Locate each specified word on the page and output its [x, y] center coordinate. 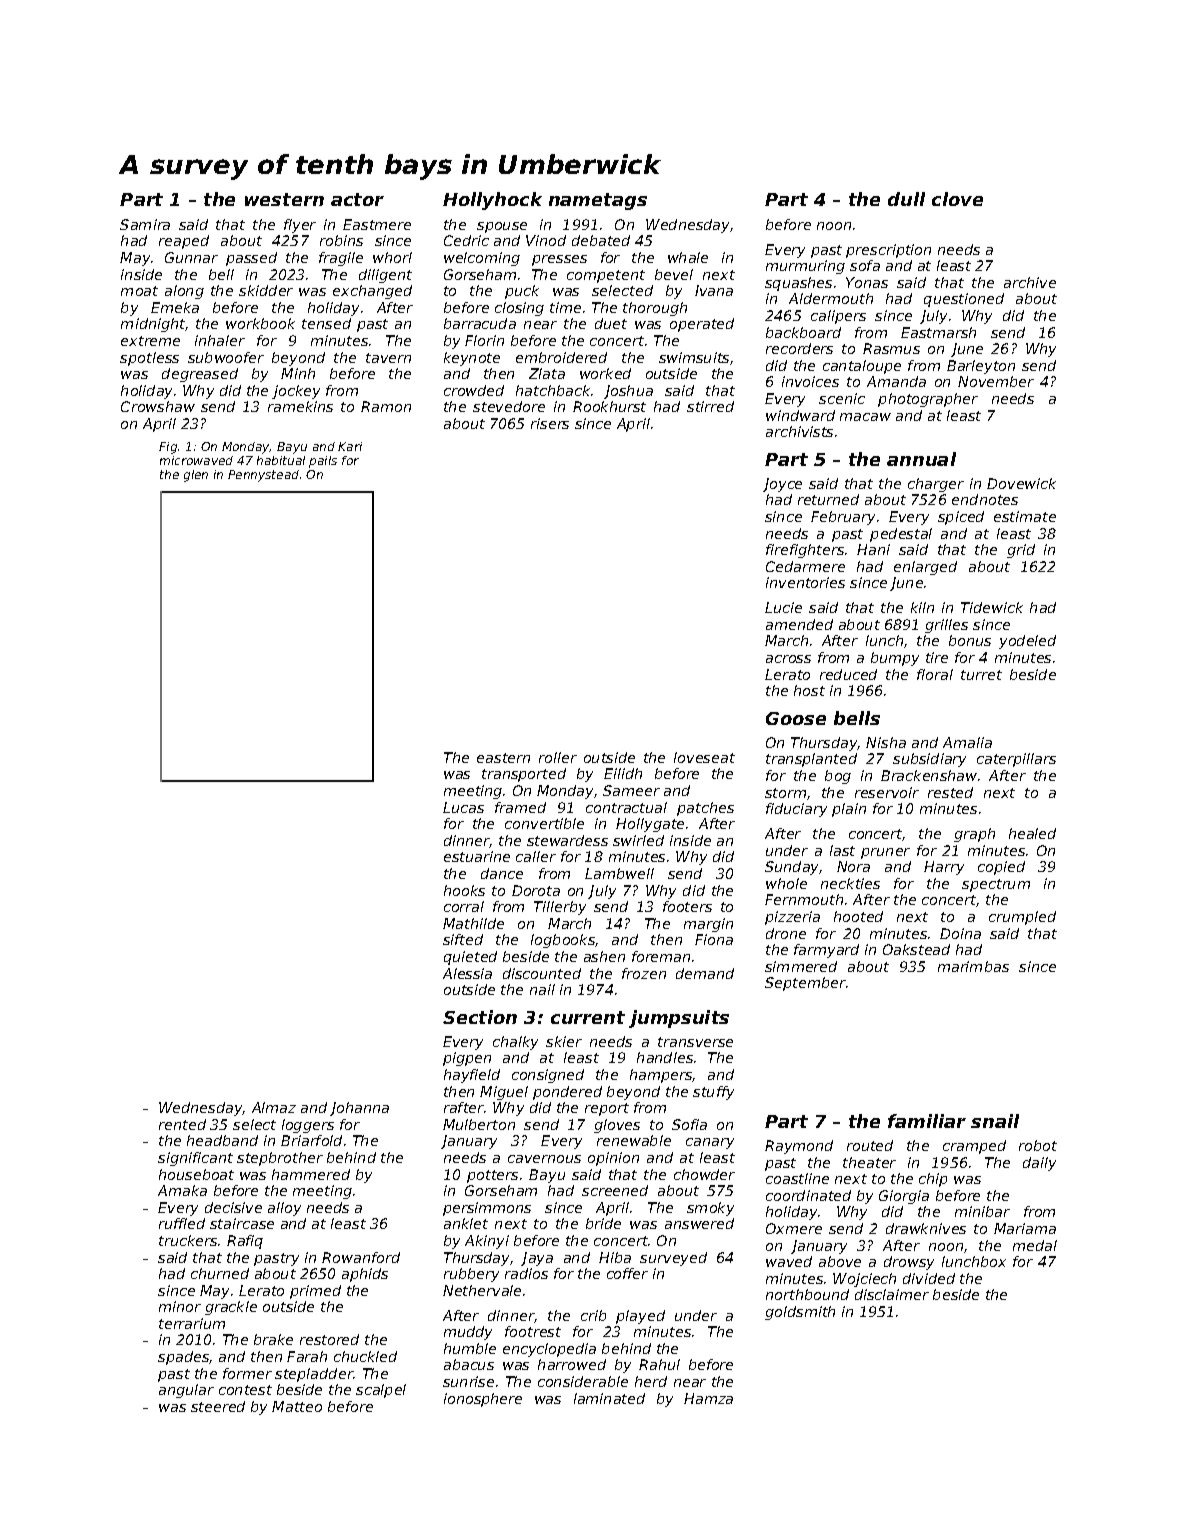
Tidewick [992, 607]
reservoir [887, 792]
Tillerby [560, 908]
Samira [145, 224]
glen [196, 476]
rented [182, 1124]
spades [183, 1358]
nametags [598, 201]
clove [957, 199]
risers [550, 423]
